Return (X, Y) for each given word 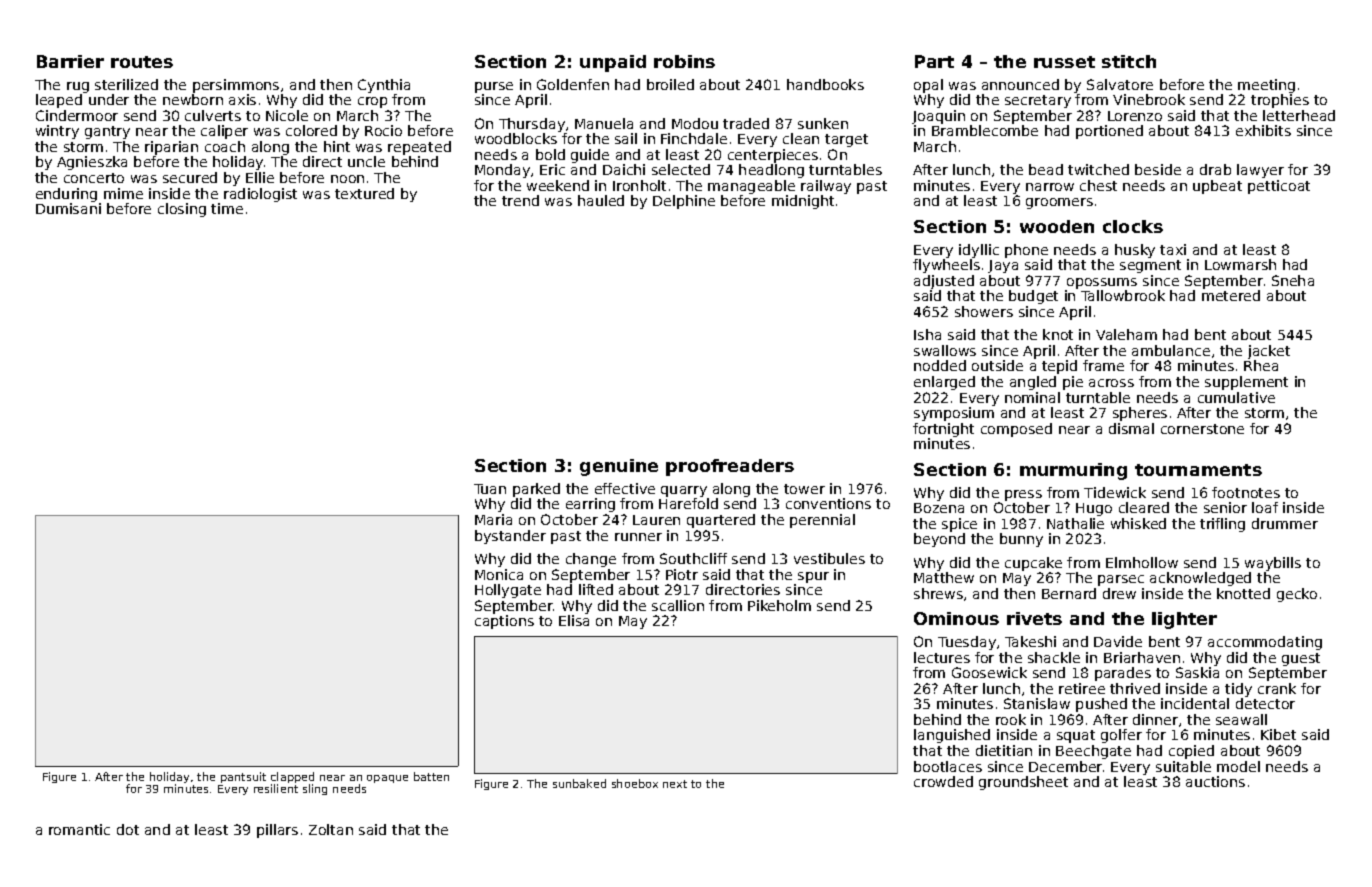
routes (142, 62)
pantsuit (243, 777)
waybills (1273, 564)
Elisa (574, 620)
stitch (1129, 61)
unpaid (613, 63)
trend (520, 200)
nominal (1032, 397)
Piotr (682, 574)
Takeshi (1030, 641)
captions (504, 622)
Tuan (490, 489)
